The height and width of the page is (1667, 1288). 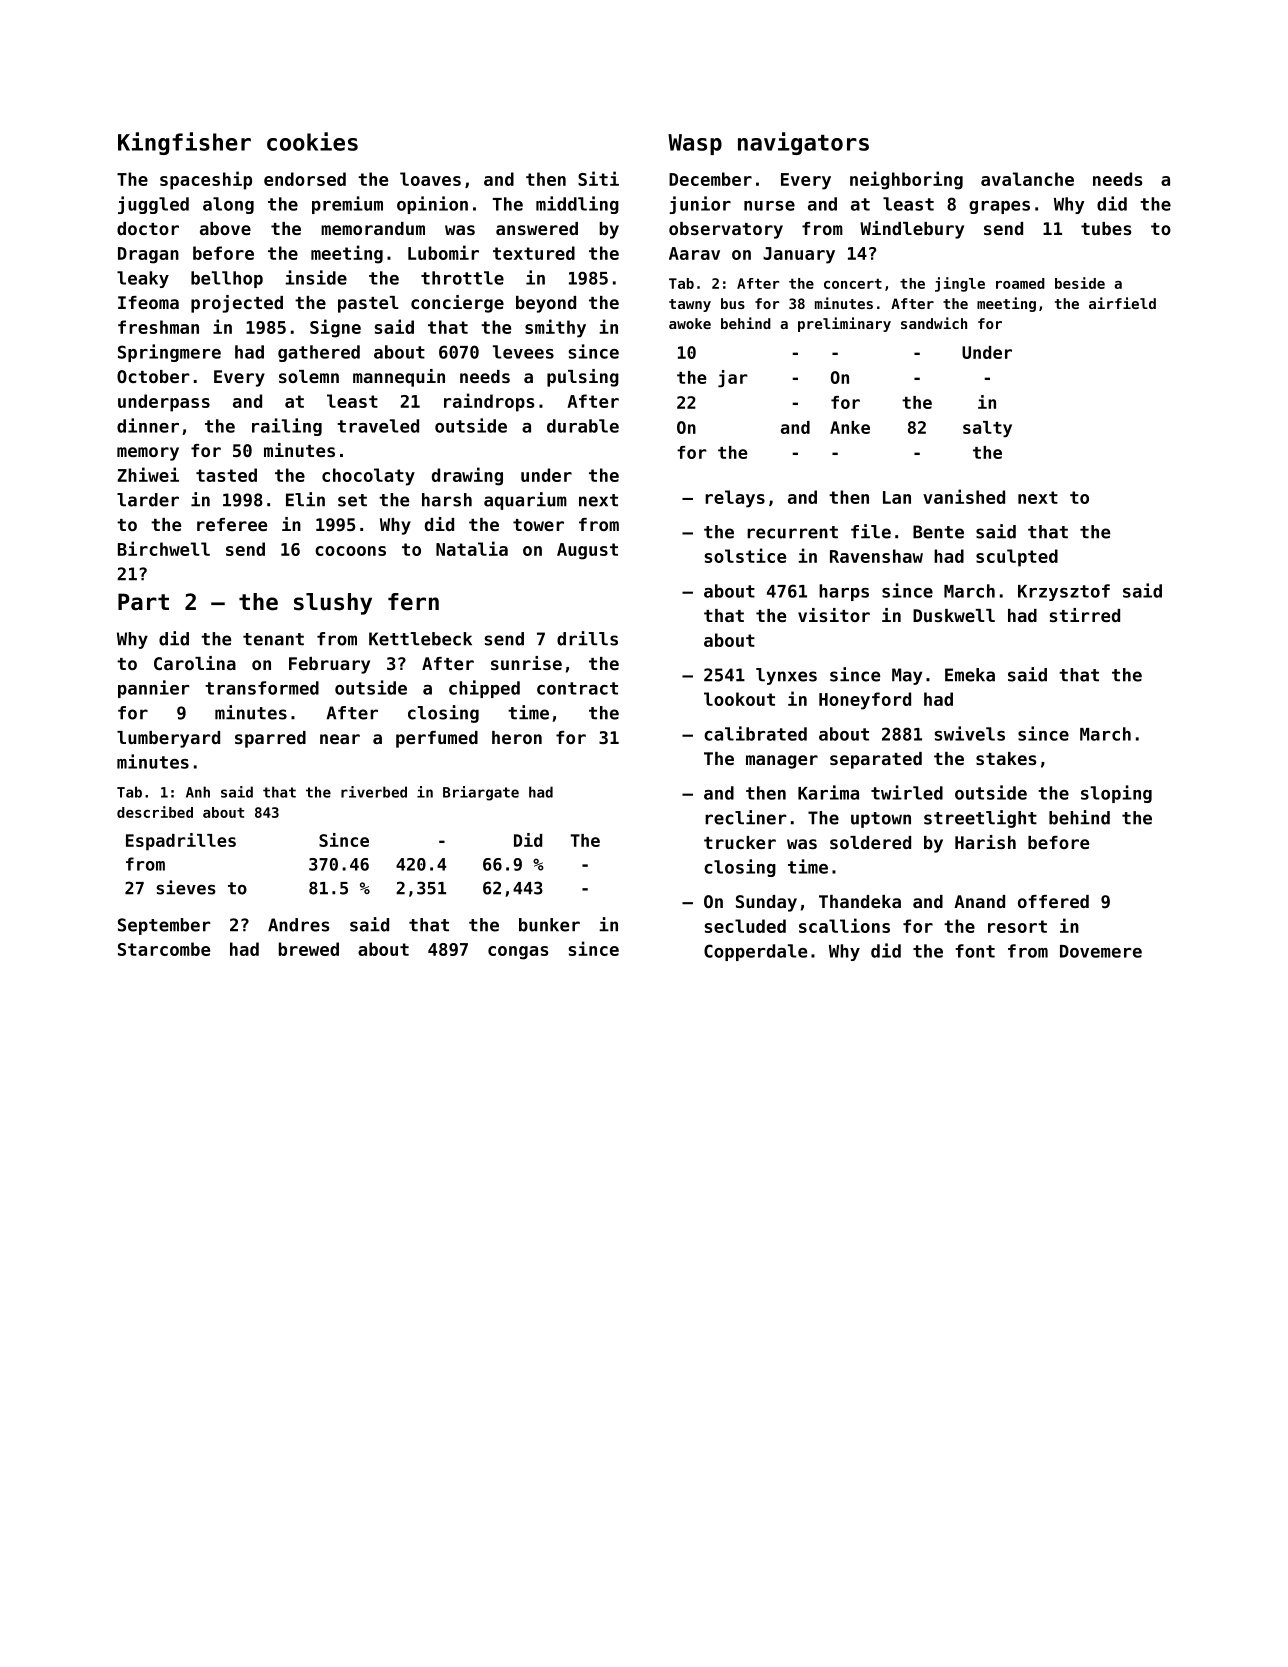 What do you see at coordinates (184, 143) in the page?
I see `Kingfisher` at bounding box center [184, 143].
